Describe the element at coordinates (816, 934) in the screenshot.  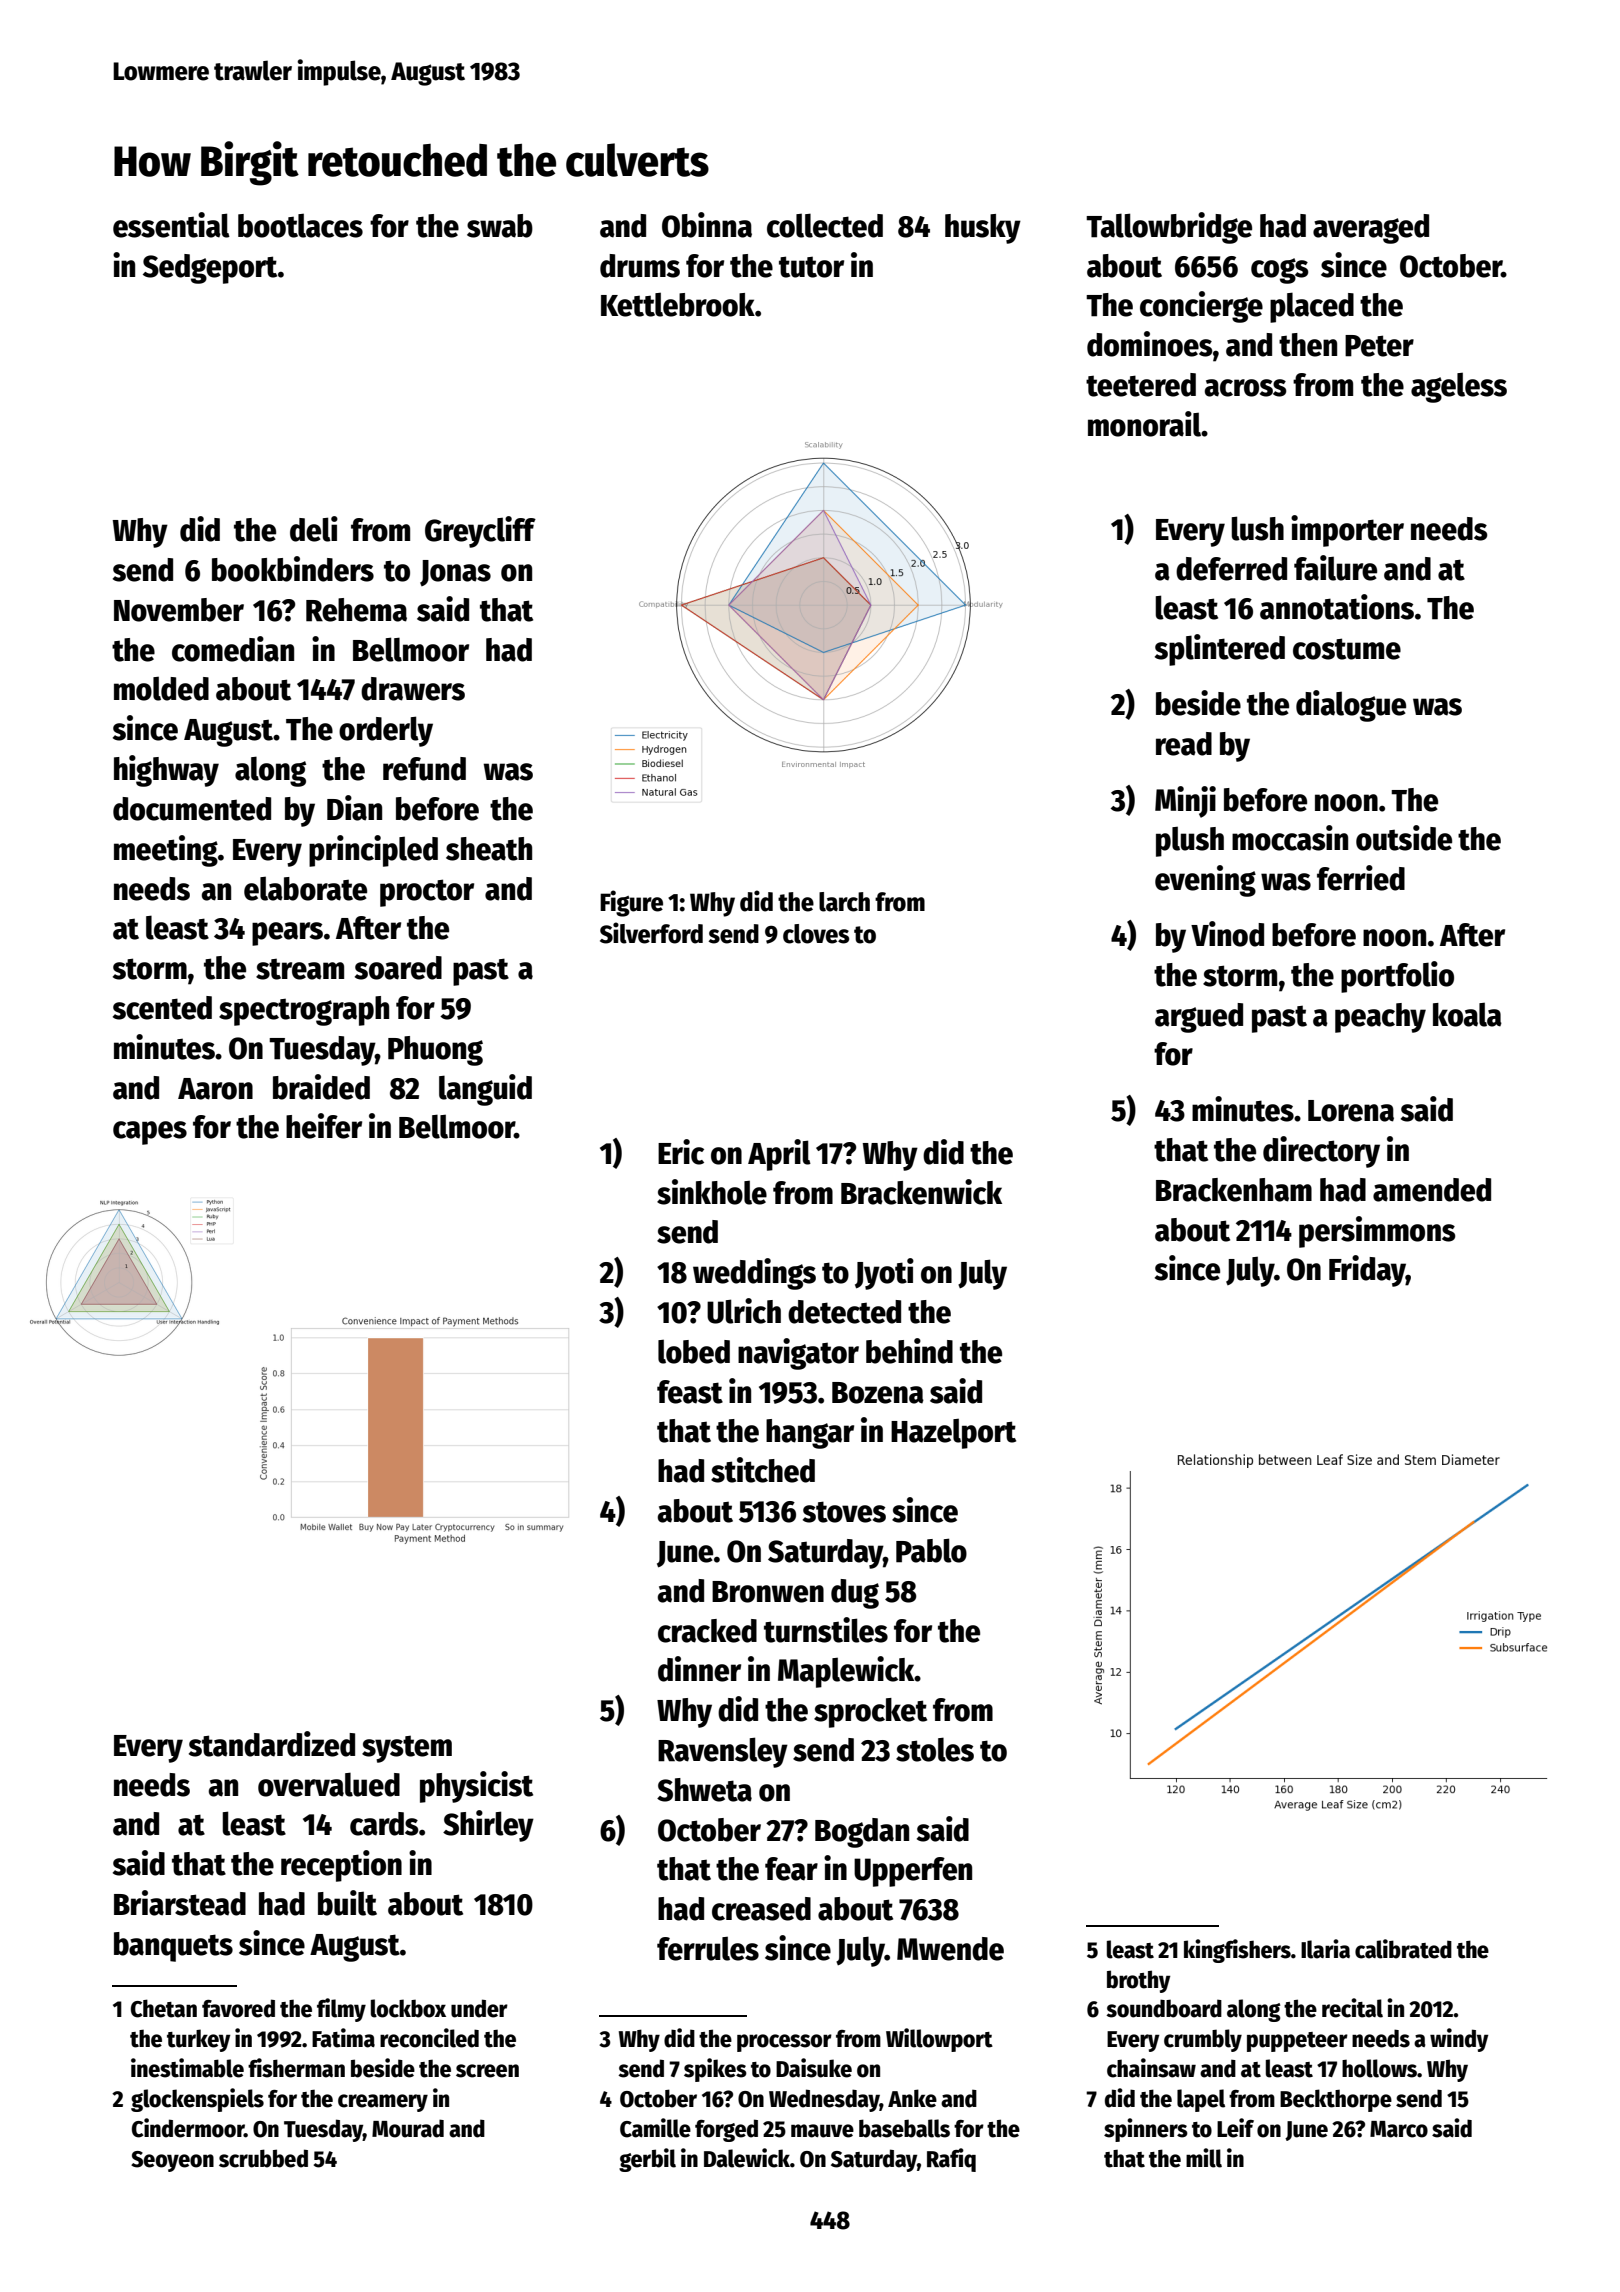
I see `cloves` at that location.
